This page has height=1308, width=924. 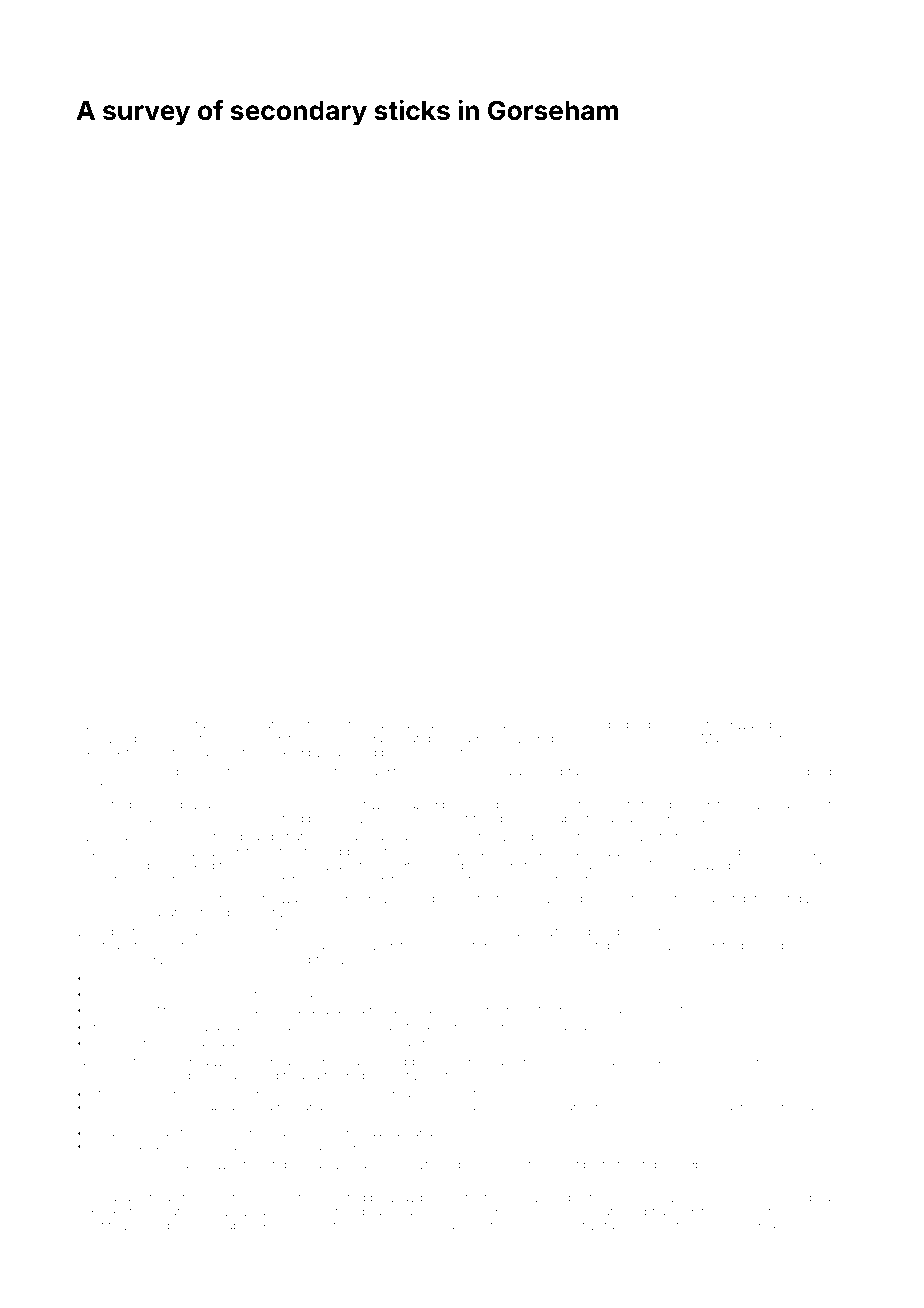 I want to click on convertible, so click(x=797, y=1107).
